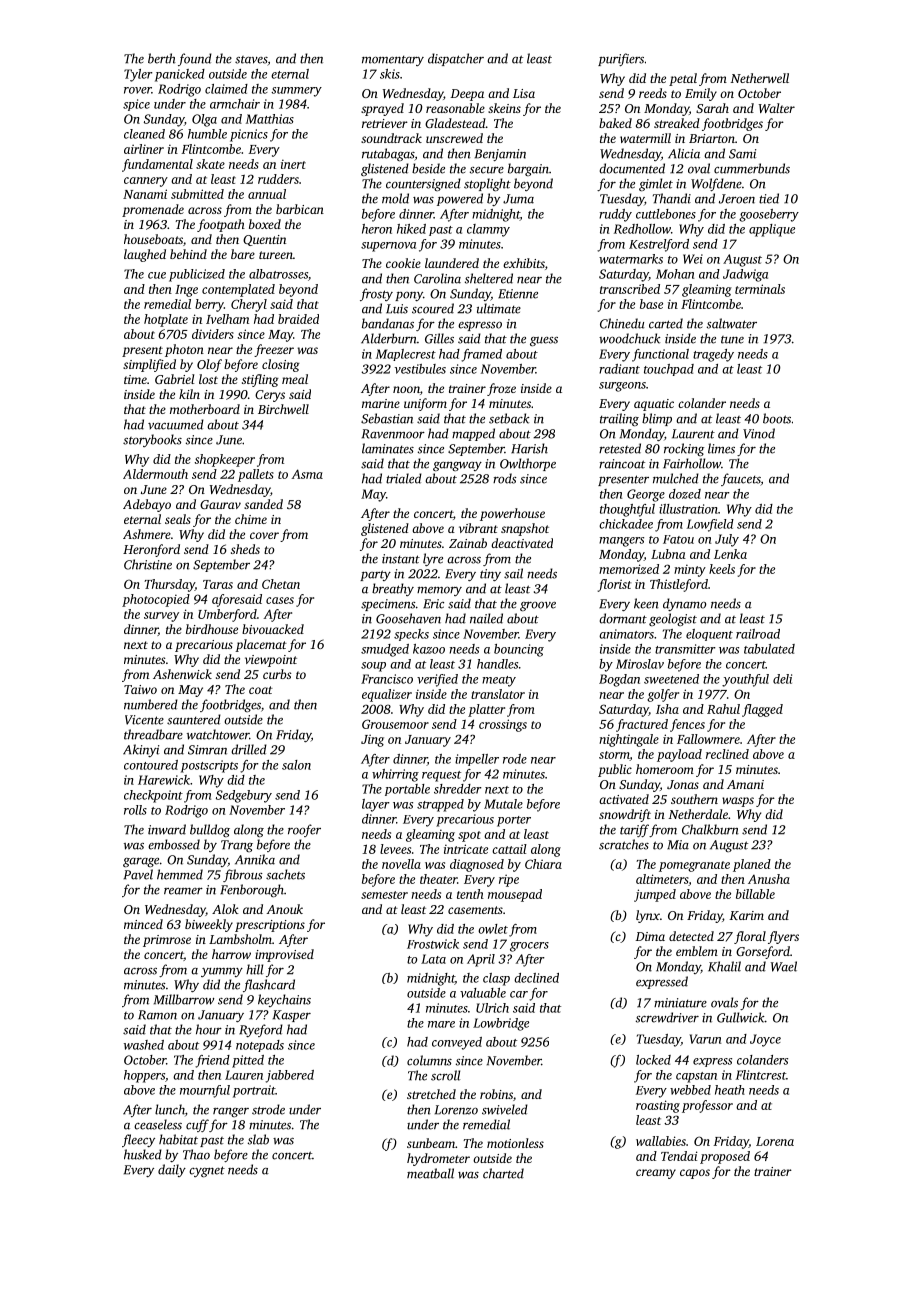  I want to click on sheltered, so click(489, 278).
